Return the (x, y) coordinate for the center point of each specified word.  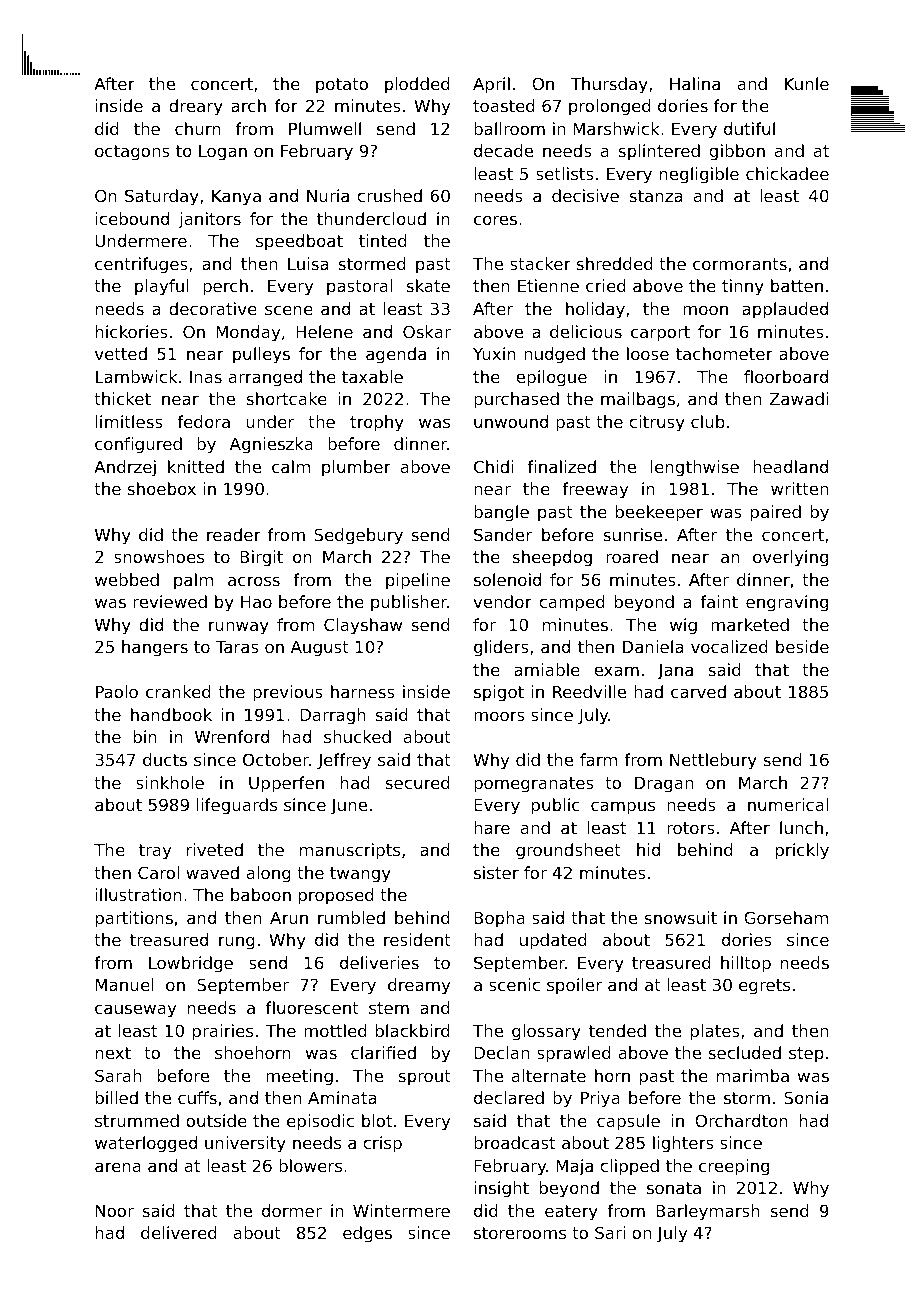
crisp (382, 1144)
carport (660, 334)
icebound (132, 218)
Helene (324, 331)
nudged (554, 355)
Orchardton (741, 1120)
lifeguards (237, 806)
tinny (743, 287)
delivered (179, 1232)
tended (617, 1030)
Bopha (499, 919)
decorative (213, 308)
